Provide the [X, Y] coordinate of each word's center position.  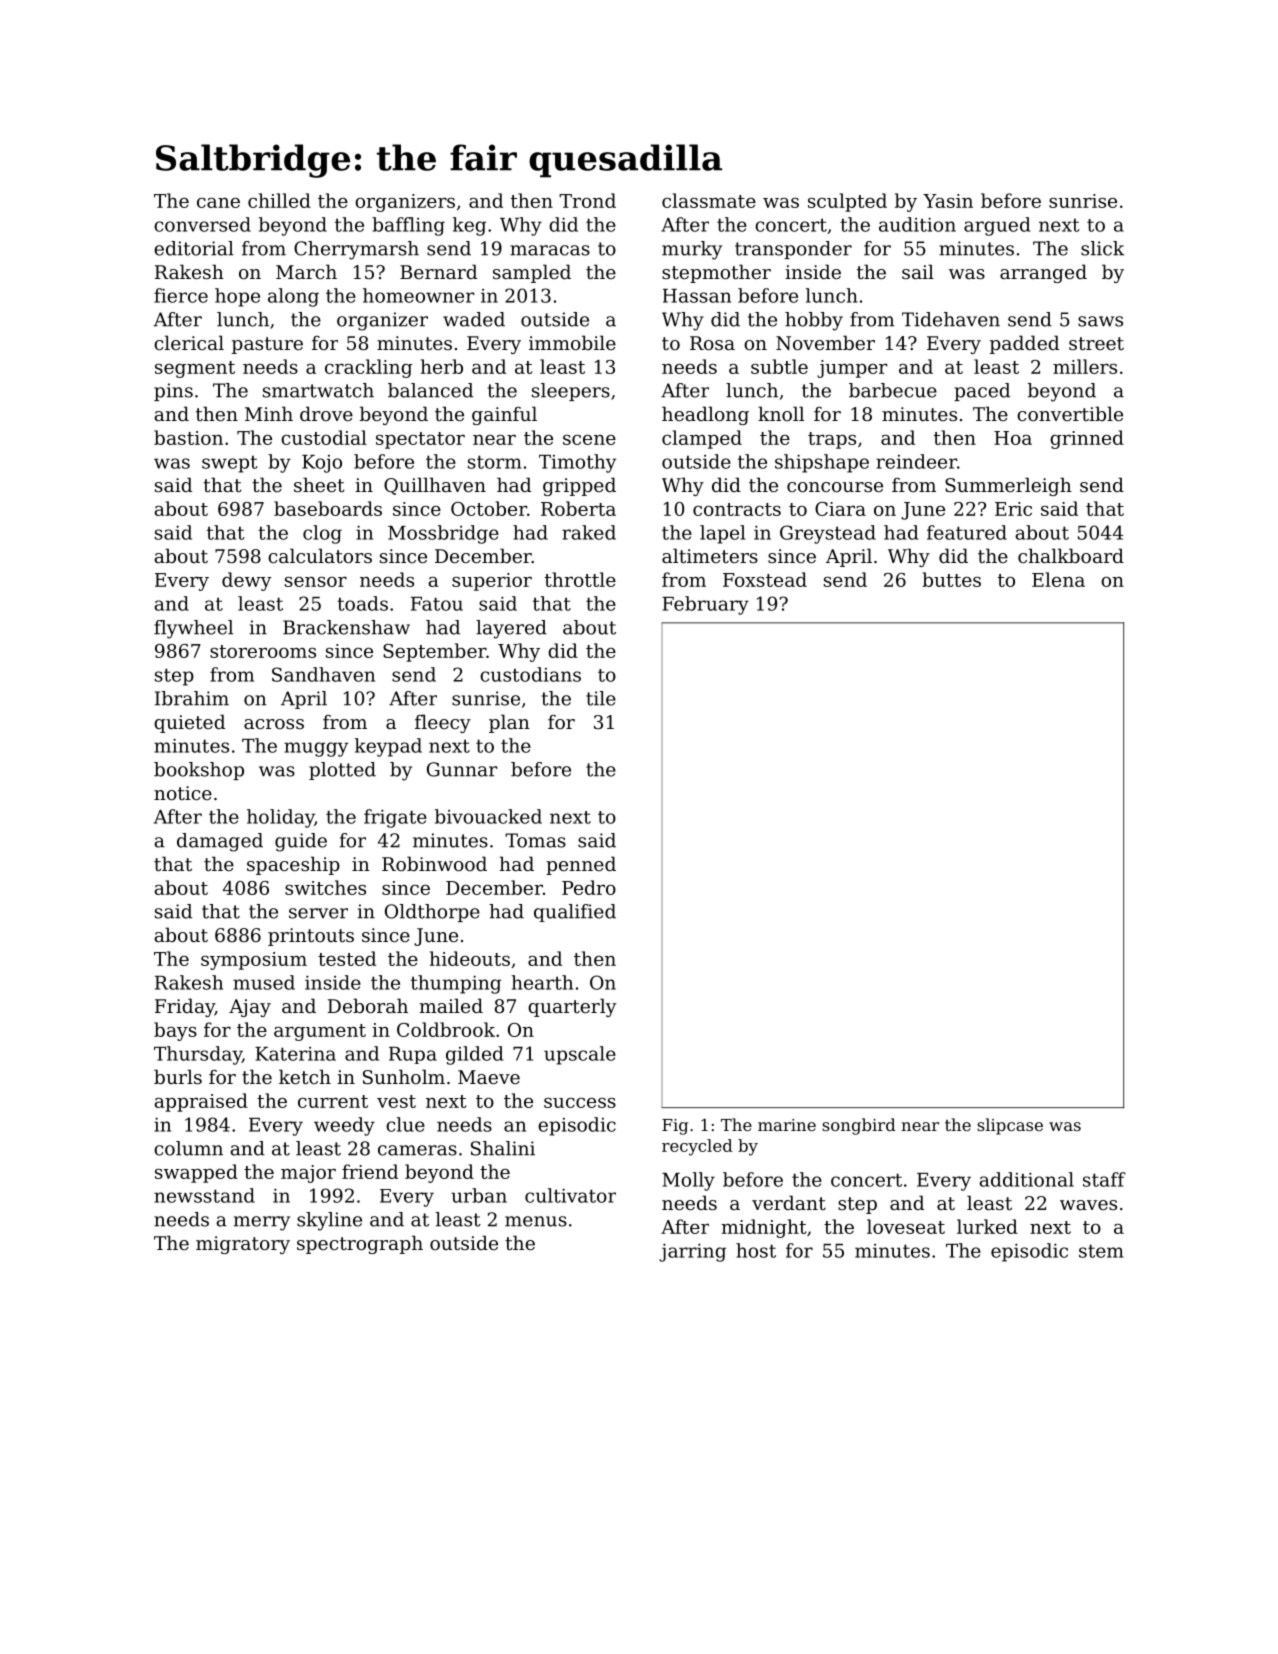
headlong [705, 415]
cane [218, 203]
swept [230, 464]
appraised [201, 1102]
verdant [789, 1202]
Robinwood [434, 863]
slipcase [1010, 1126]
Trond [587, 200]
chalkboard [1071, 555]
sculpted [847, 202]
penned [581, 865]
